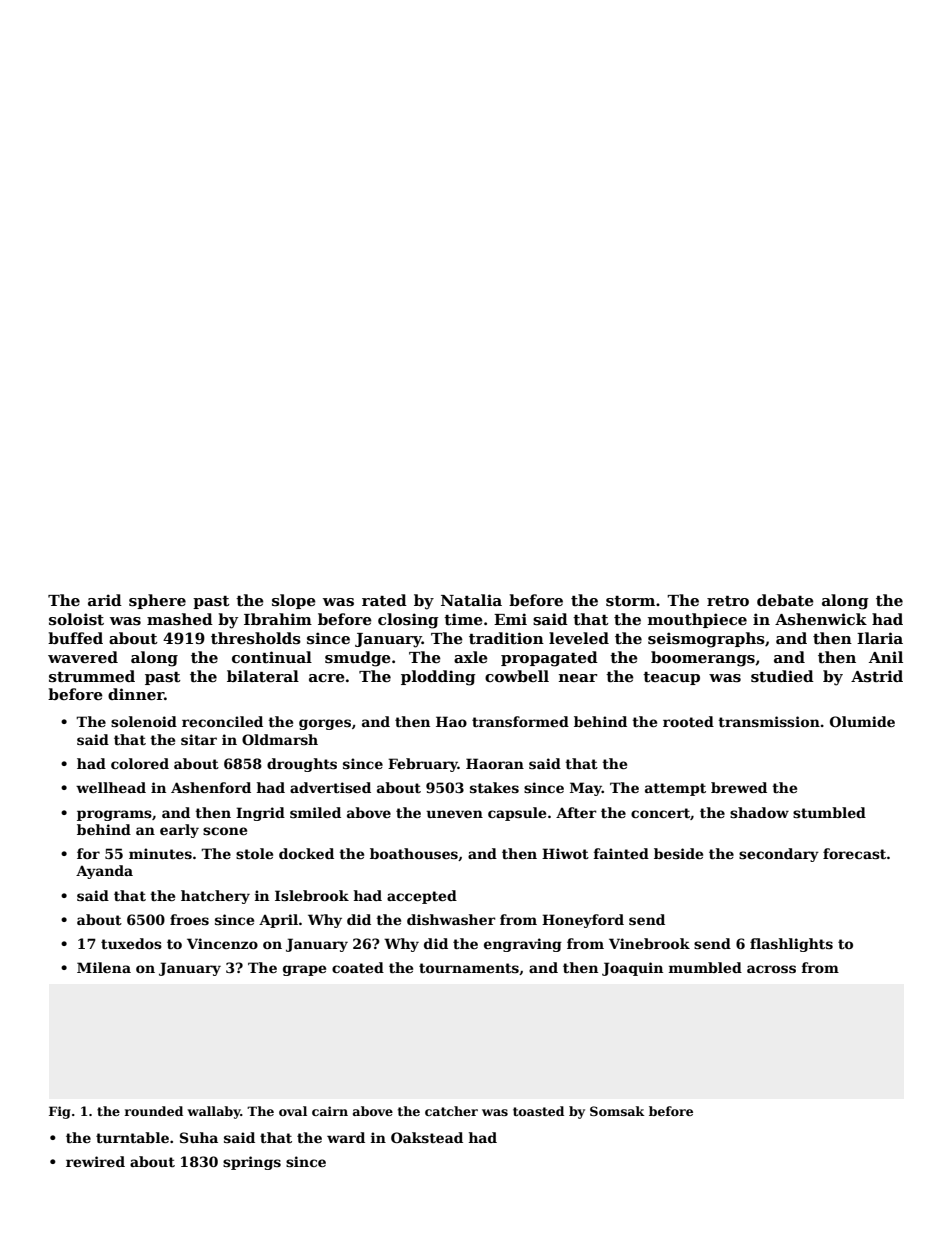 Image resolution: width=952 pixels, height=1233 pixels. I want to click on Oakstead, so click(427, 1137).
